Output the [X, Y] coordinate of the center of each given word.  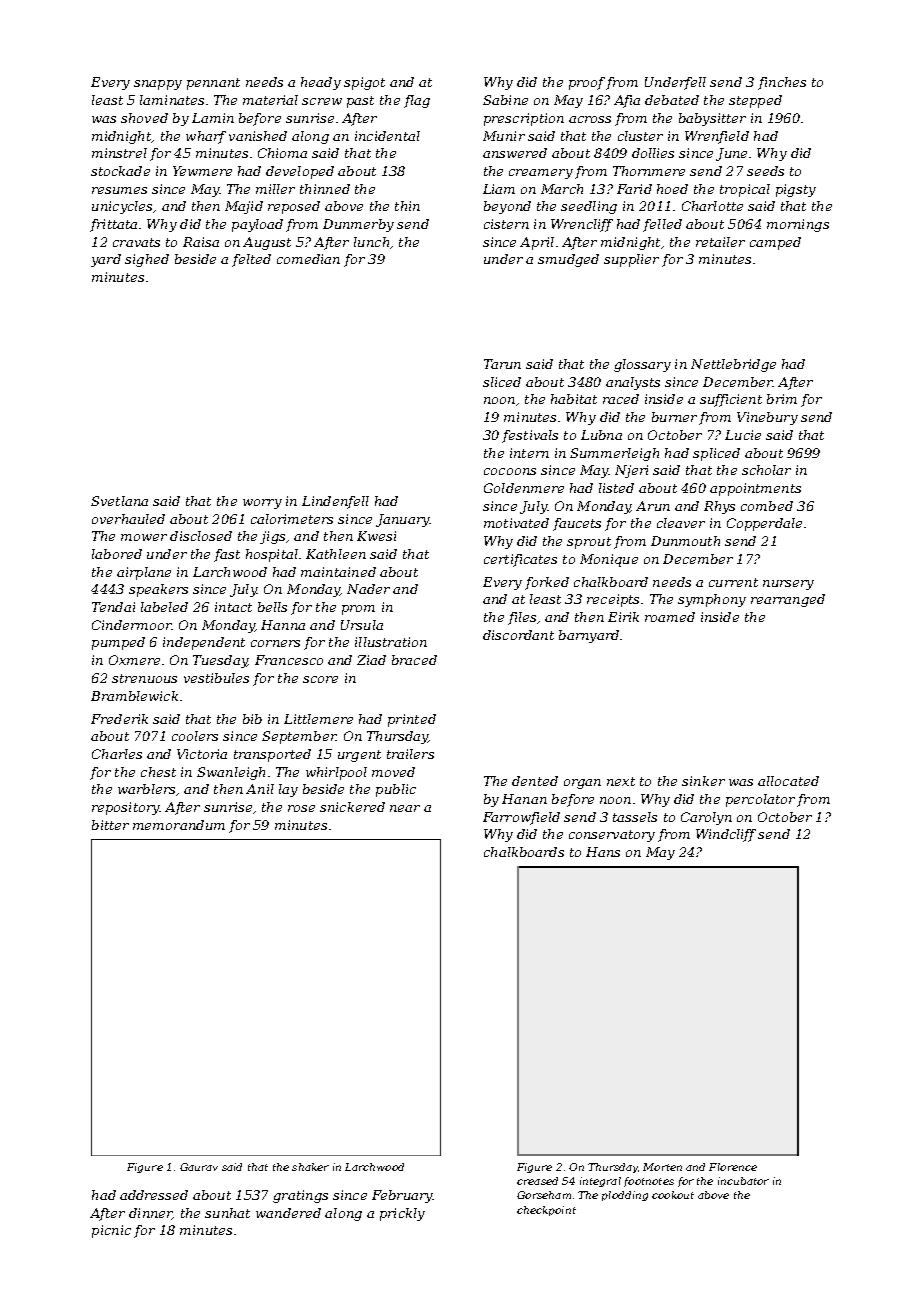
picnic [111, 1231]
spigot [364, 83]
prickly [402, 1214]
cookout [673, 1195]
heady [321, 83]
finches [782, 83]
